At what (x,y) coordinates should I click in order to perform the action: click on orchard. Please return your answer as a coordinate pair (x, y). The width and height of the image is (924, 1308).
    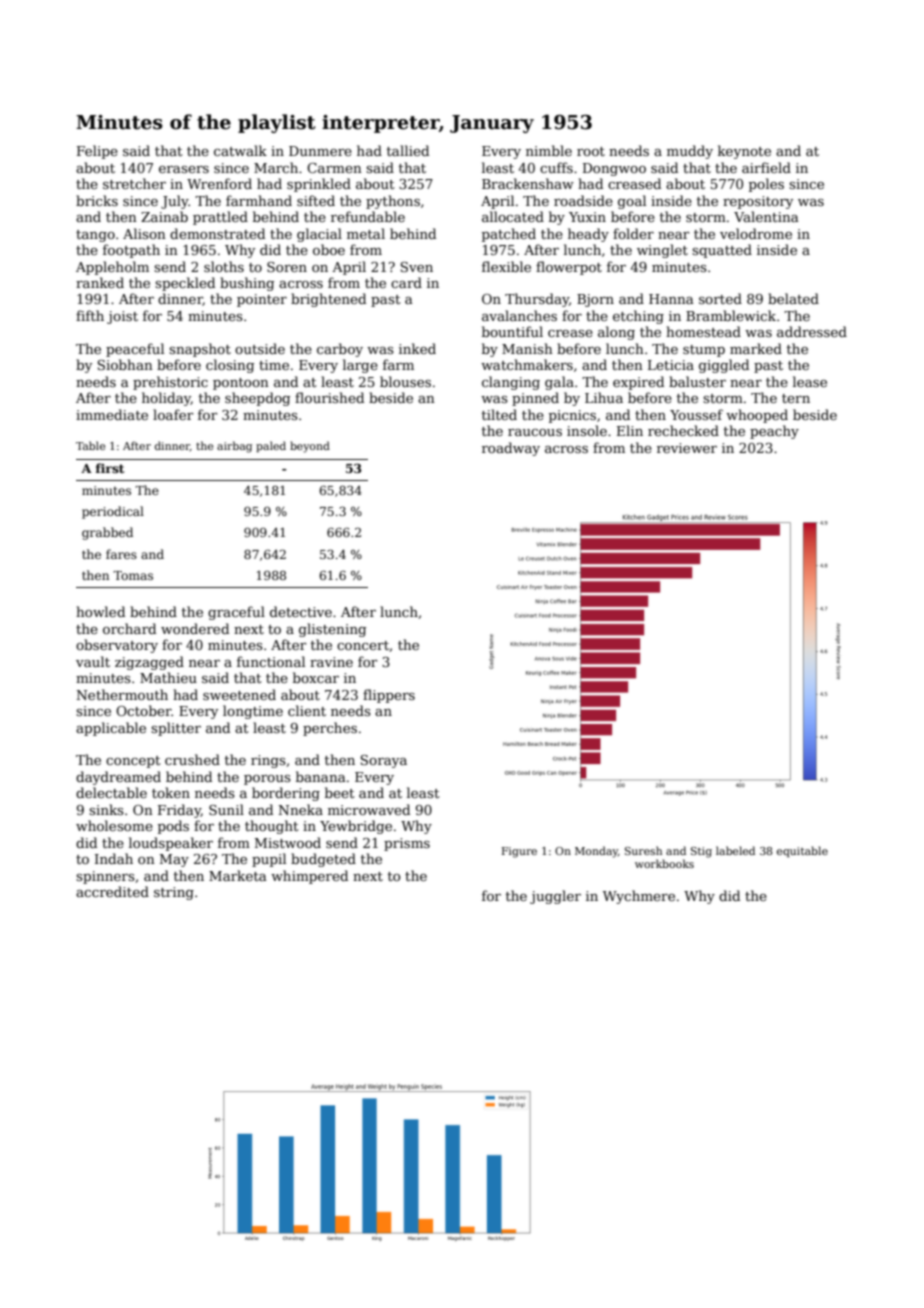
    Looking at the image, I should click on (129, 628).
